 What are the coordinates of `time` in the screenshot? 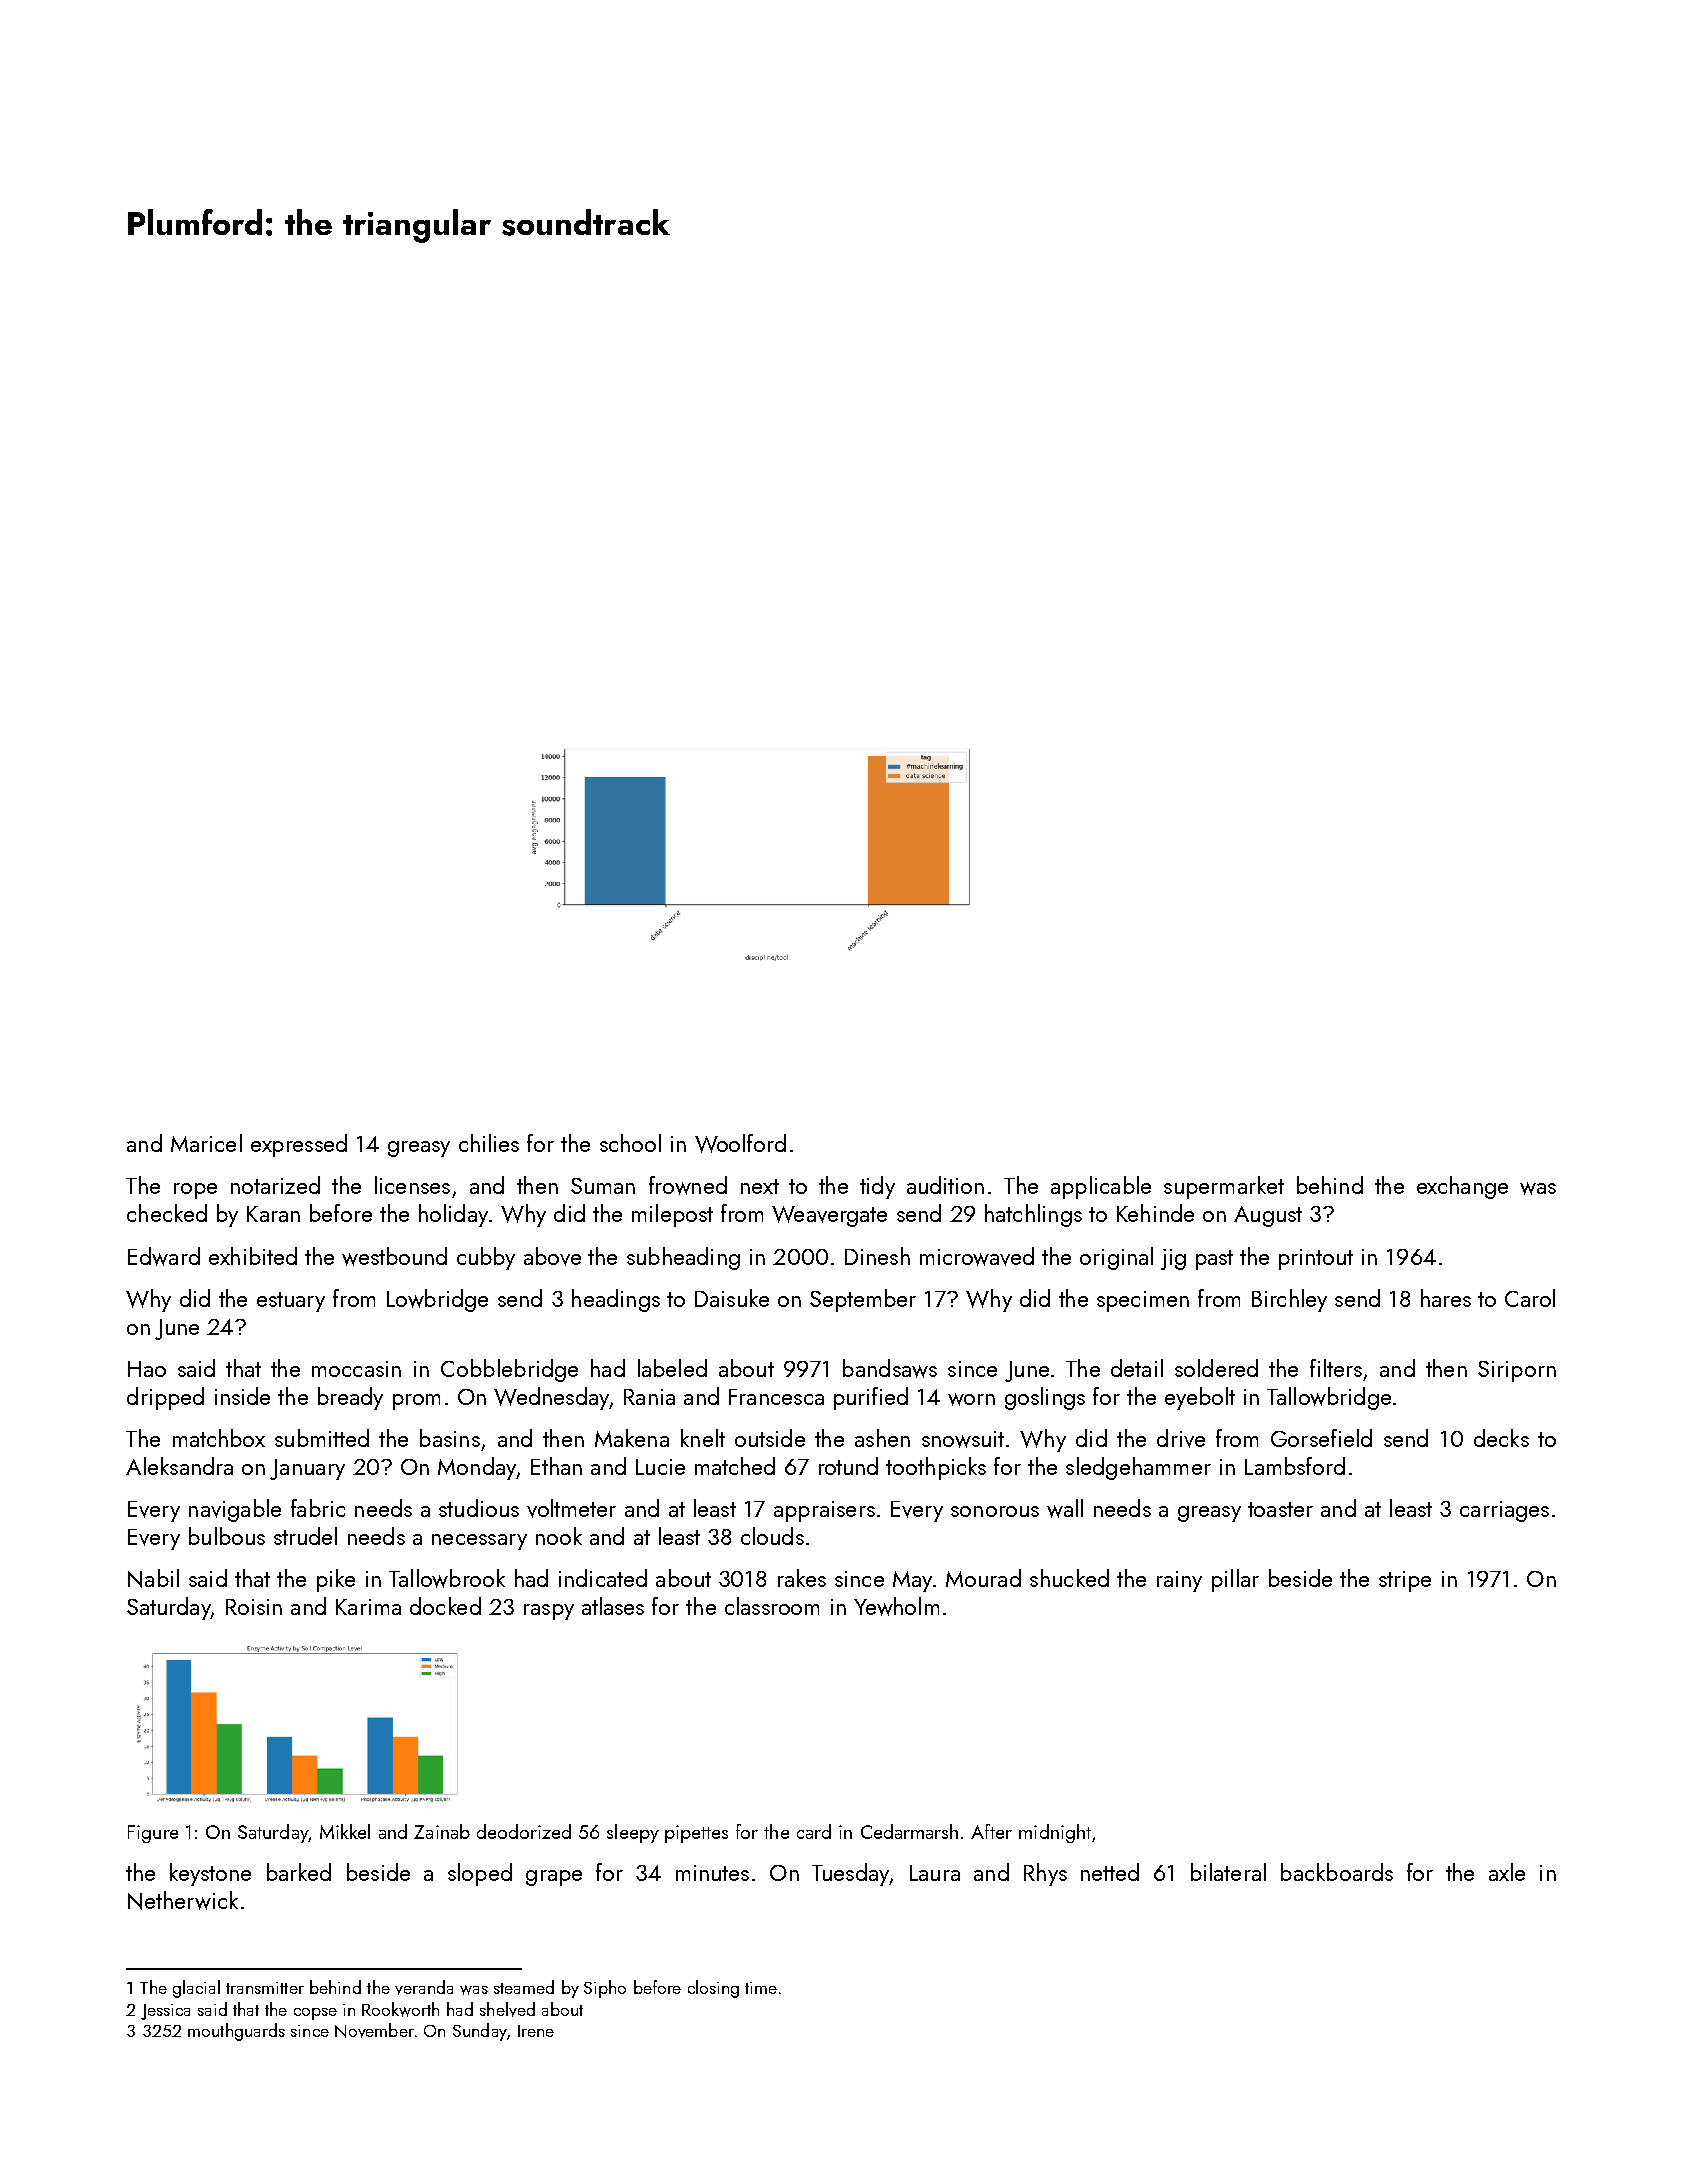 It's located at (761, 1988).
